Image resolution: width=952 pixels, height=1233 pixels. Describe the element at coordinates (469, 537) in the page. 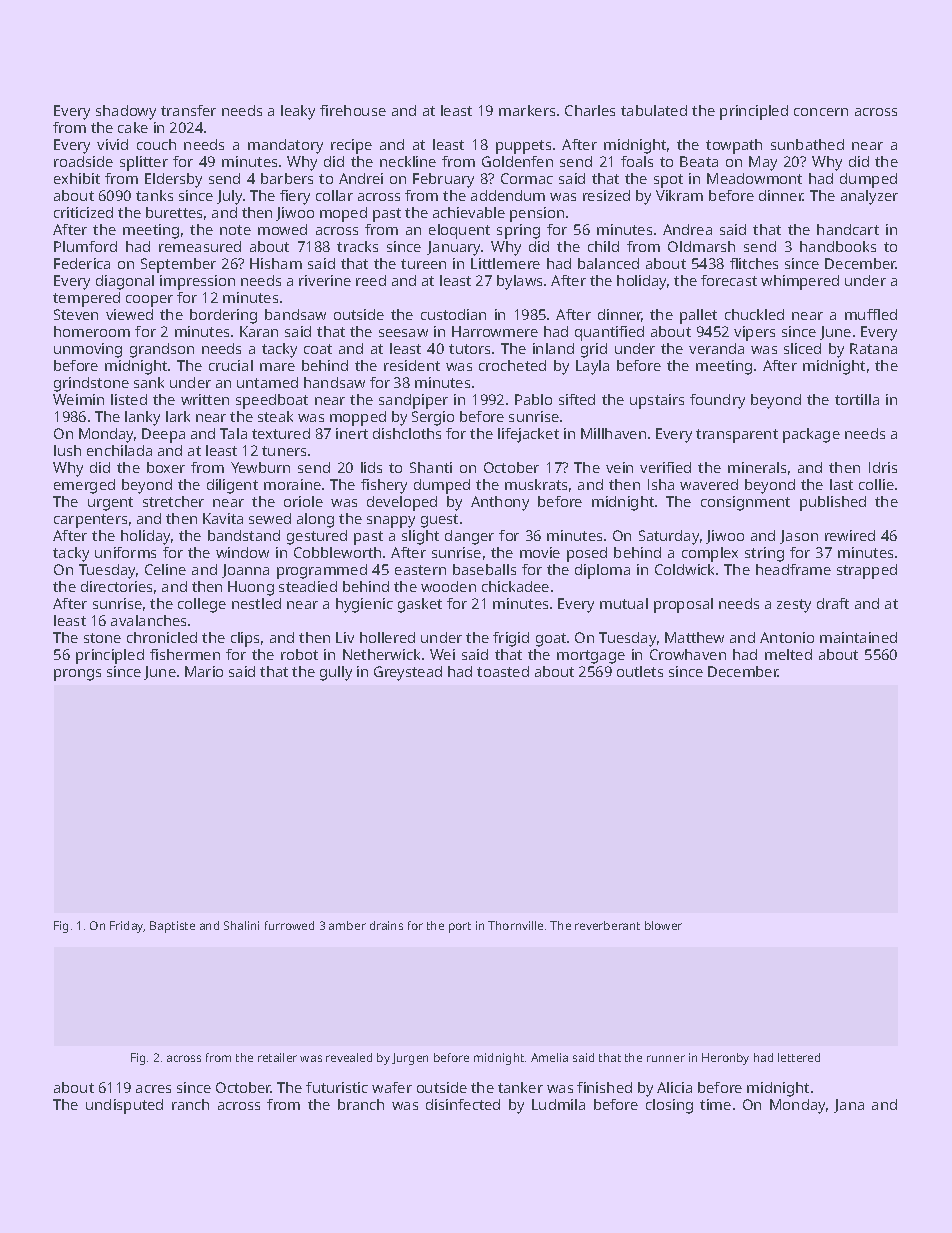

I see `danger` at that location.
